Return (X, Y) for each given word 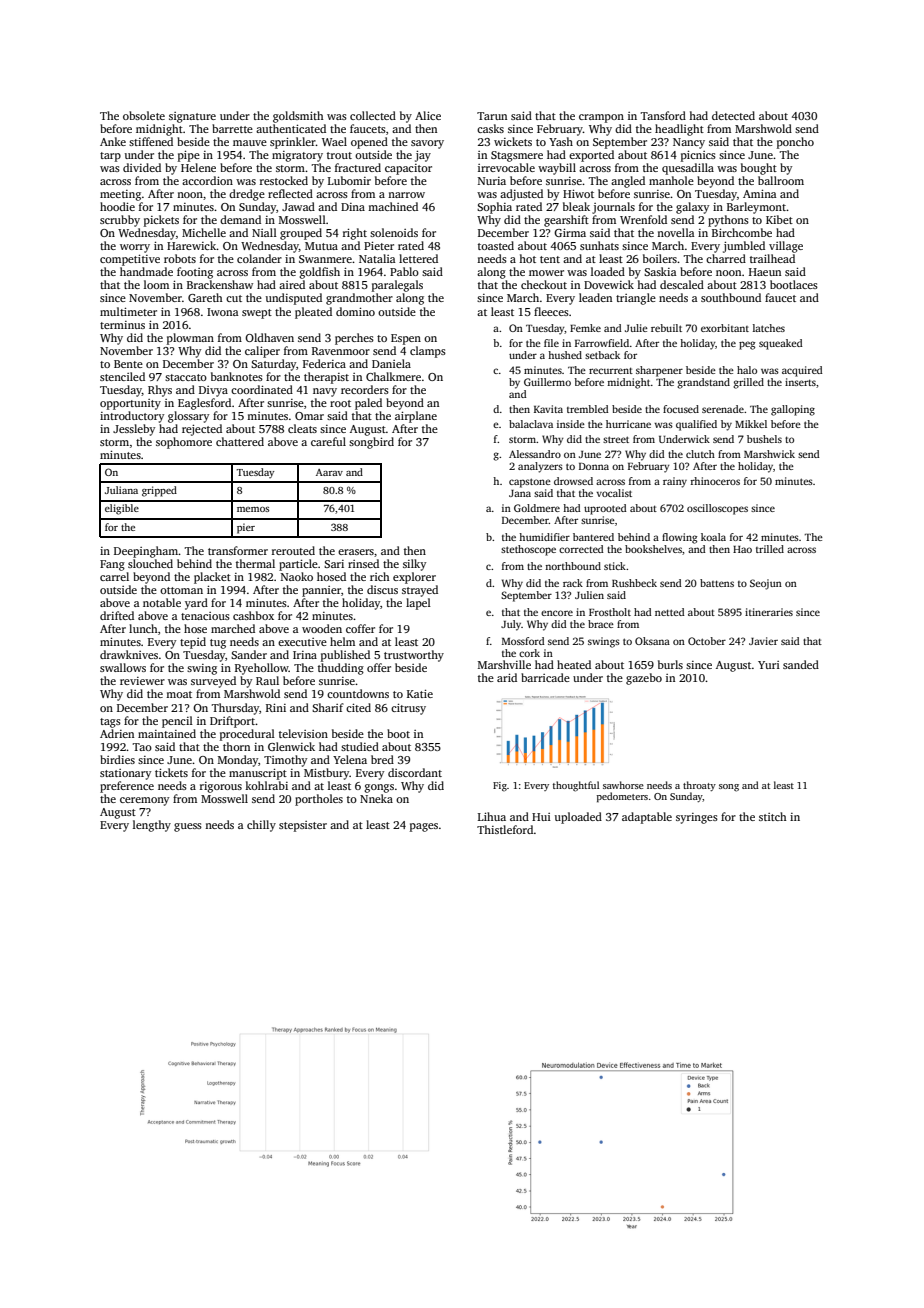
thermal (255, 563)
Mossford (523, 641)
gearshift (566, 221)
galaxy (692, 208)
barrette (232, 128)
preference (127, 787)
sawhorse (623, 785)
